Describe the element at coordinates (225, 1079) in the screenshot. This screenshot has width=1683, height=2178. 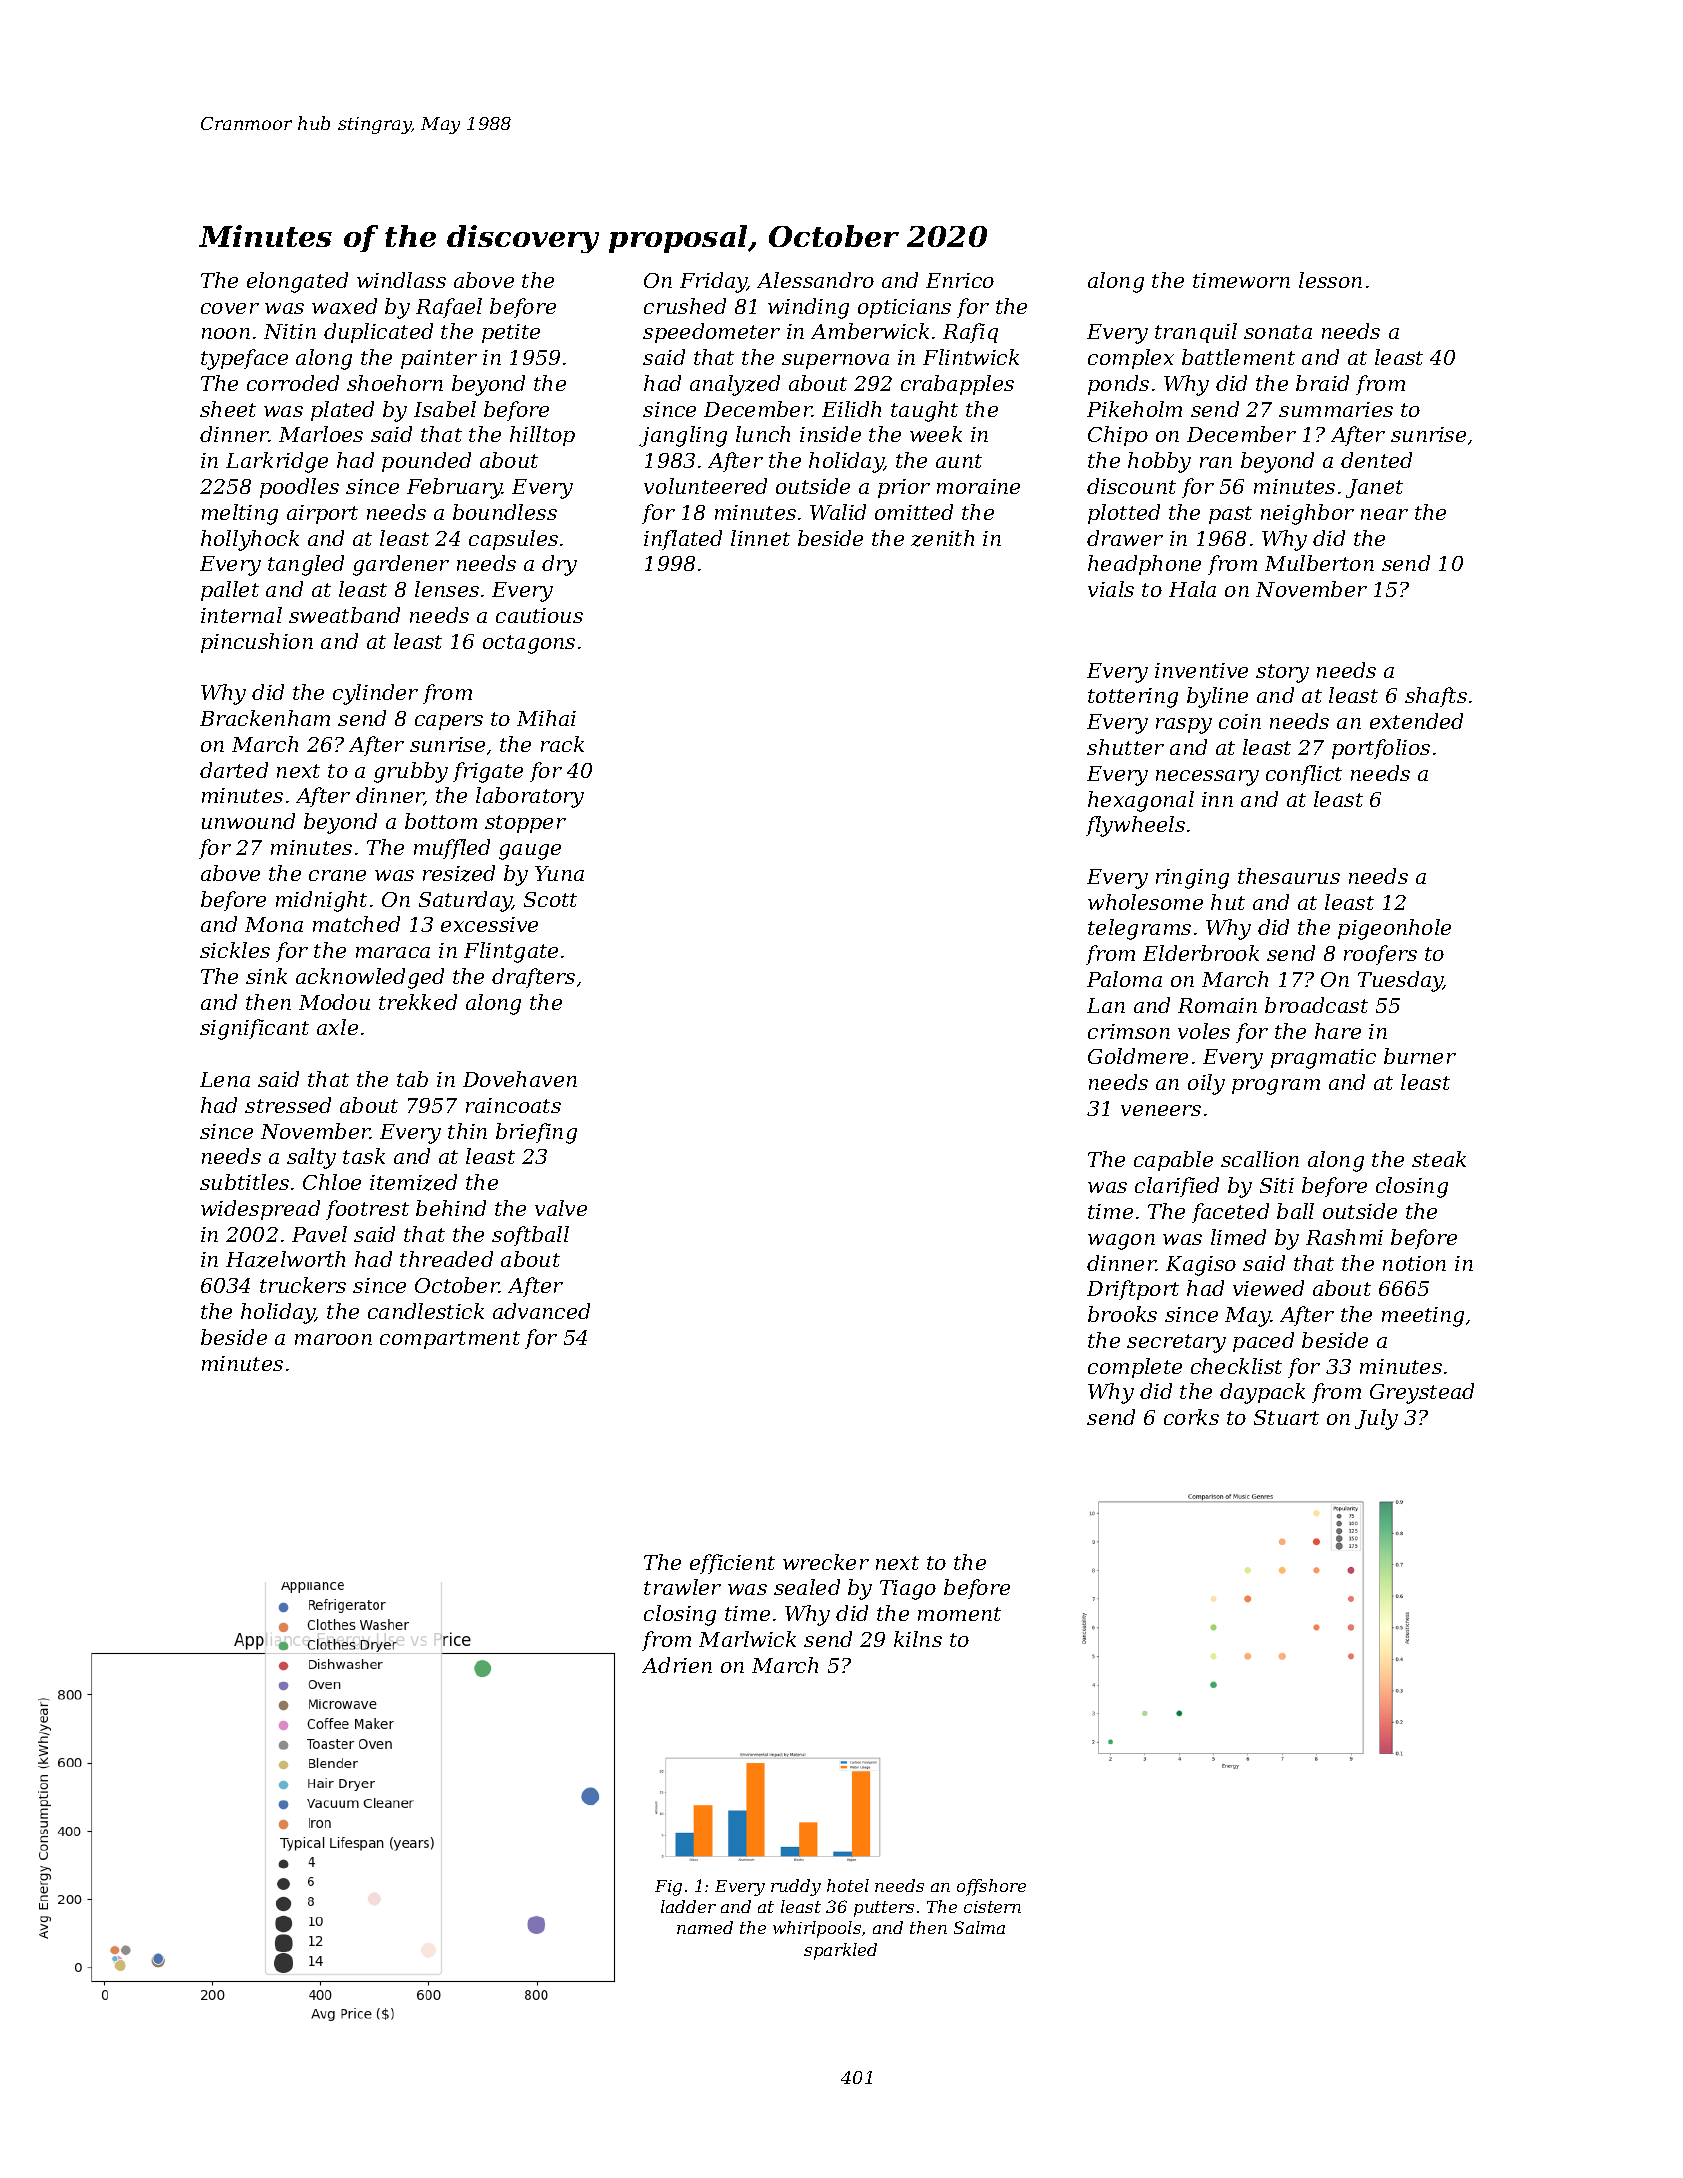
I see `Lena` at that location.
